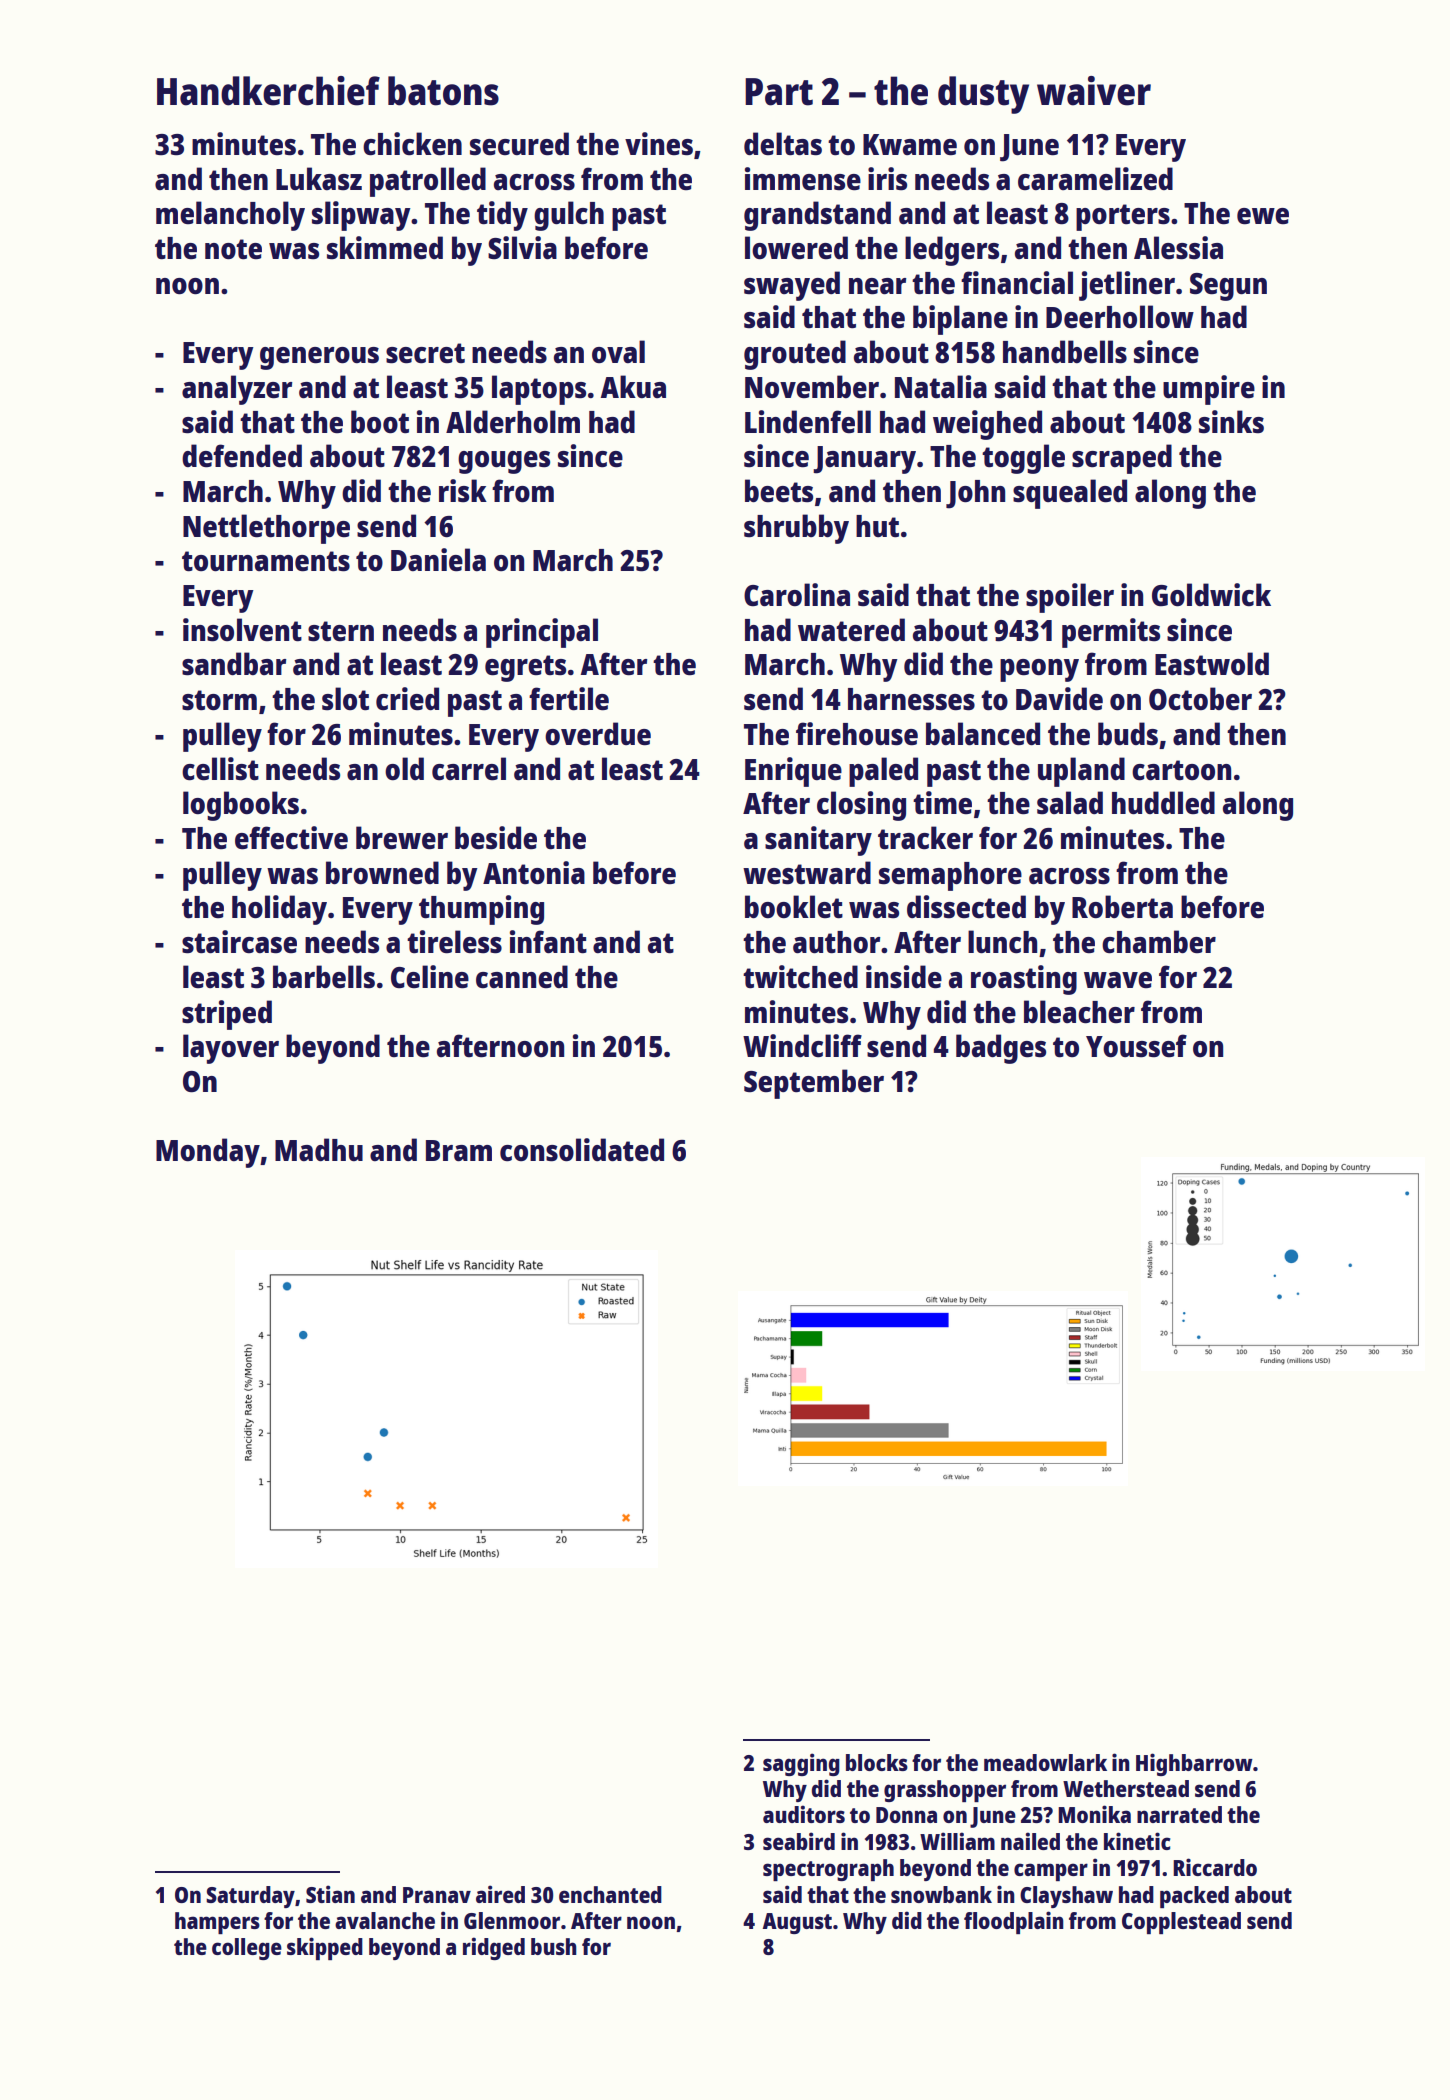  Describe the element at coordinates (1094, 91) in the document. I see `waiver` at that location.
